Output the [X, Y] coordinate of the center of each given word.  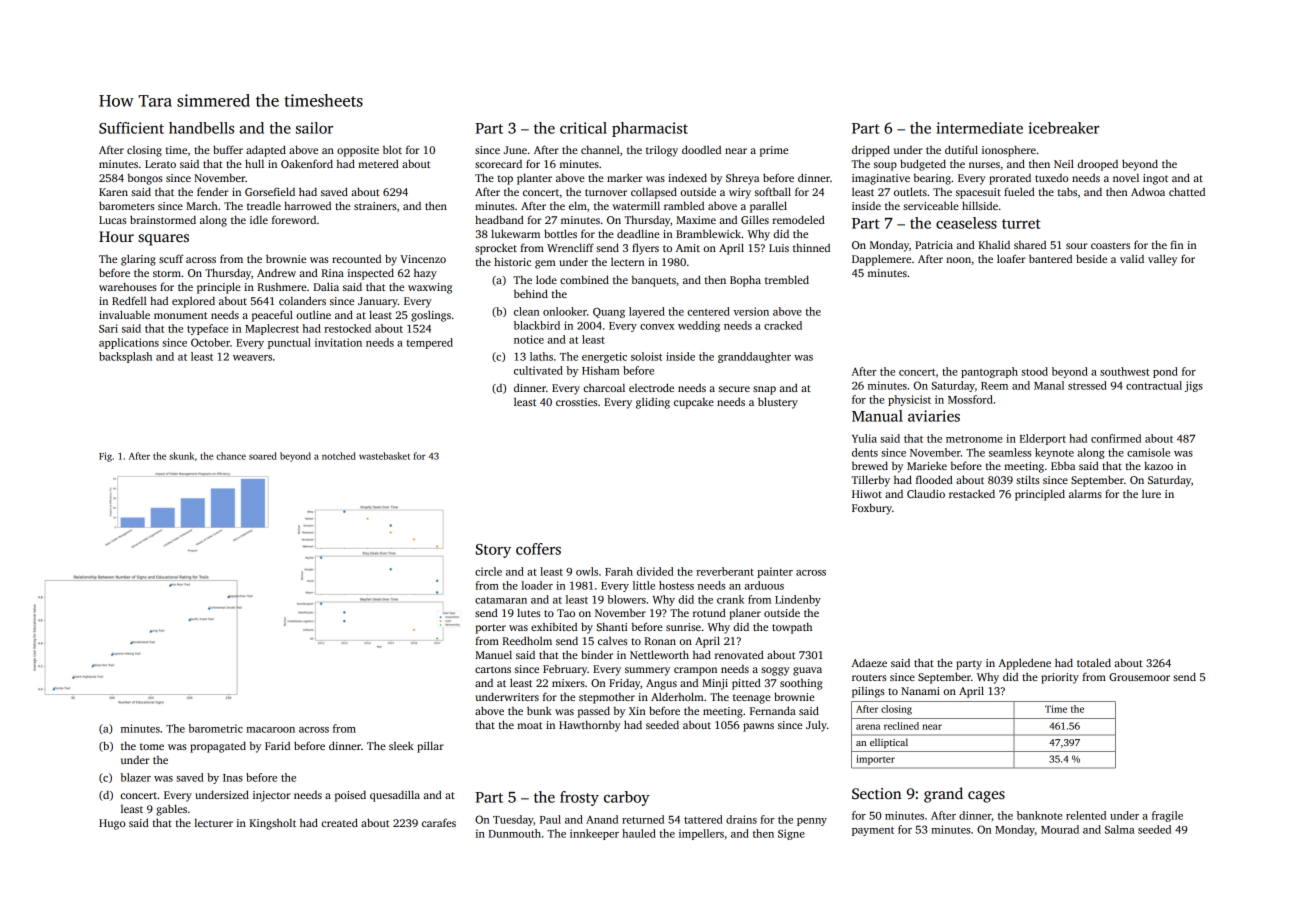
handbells [201, 128]
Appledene [1024, 664]
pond [1165, 372]
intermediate [979, 128]
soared [263, 456]
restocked [347, 328]
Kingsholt [273, 824]
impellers [701, 834]
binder [597, 654]
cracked [783, 325]
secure [734, 389]
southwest [1125, 371]
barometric [216, 728]
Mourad [1060, 829]
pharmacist [650, 129]
